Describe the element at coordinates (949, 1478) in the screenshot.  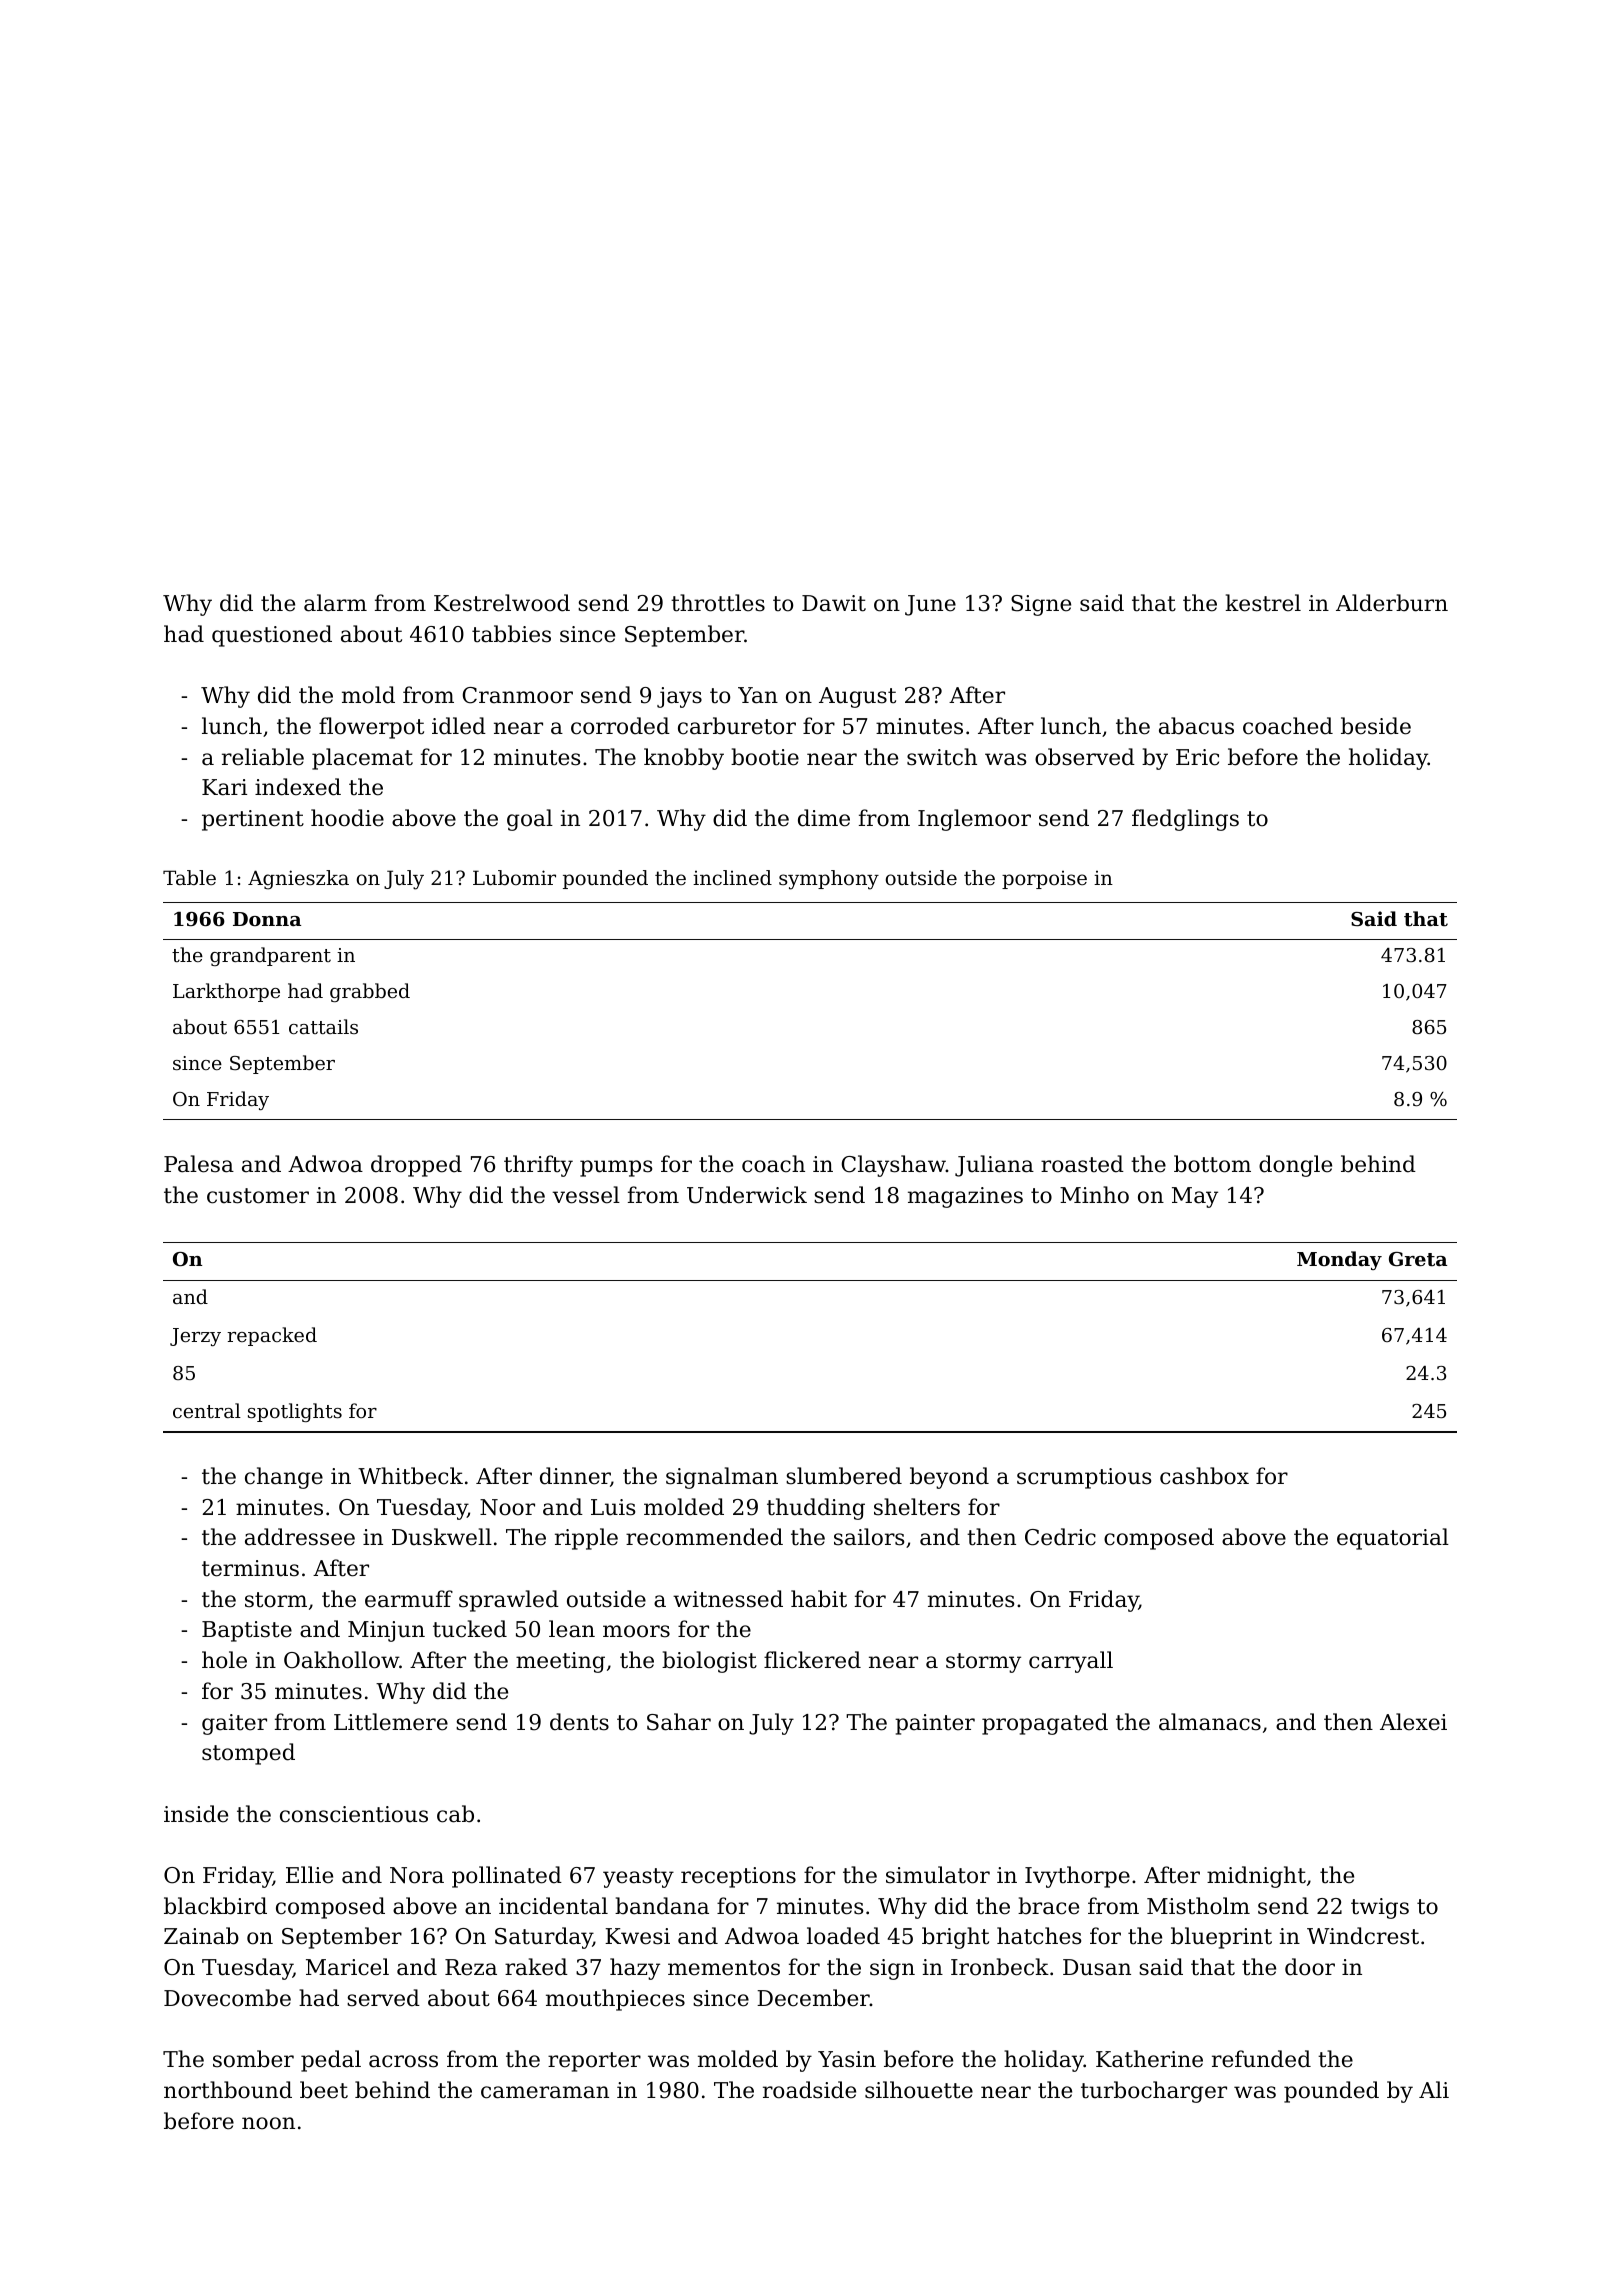
I see `beyond` at that location.
